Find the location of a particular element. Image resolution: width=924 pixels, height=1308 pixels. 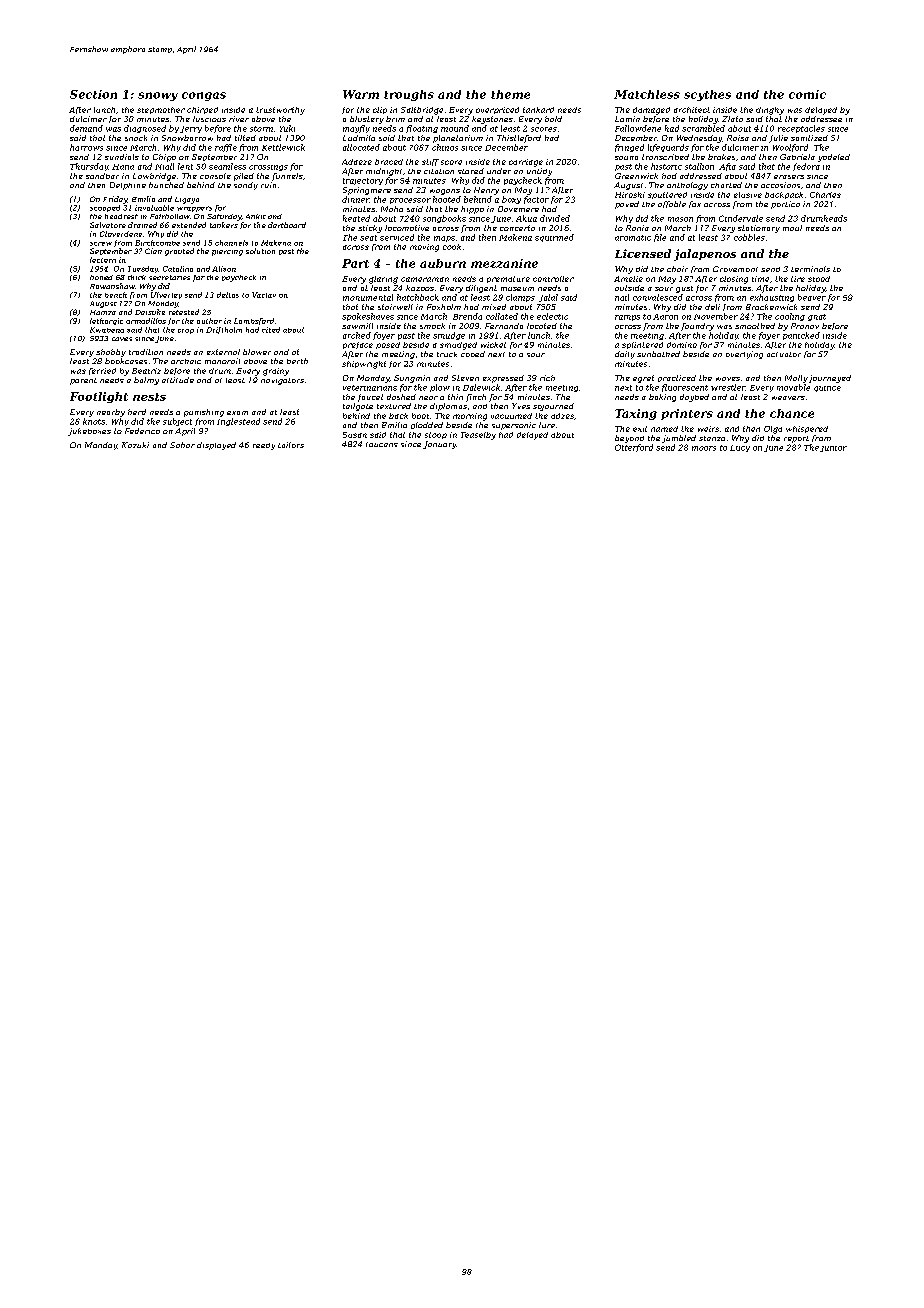

Matchless is located at coordinates (647, 94).
